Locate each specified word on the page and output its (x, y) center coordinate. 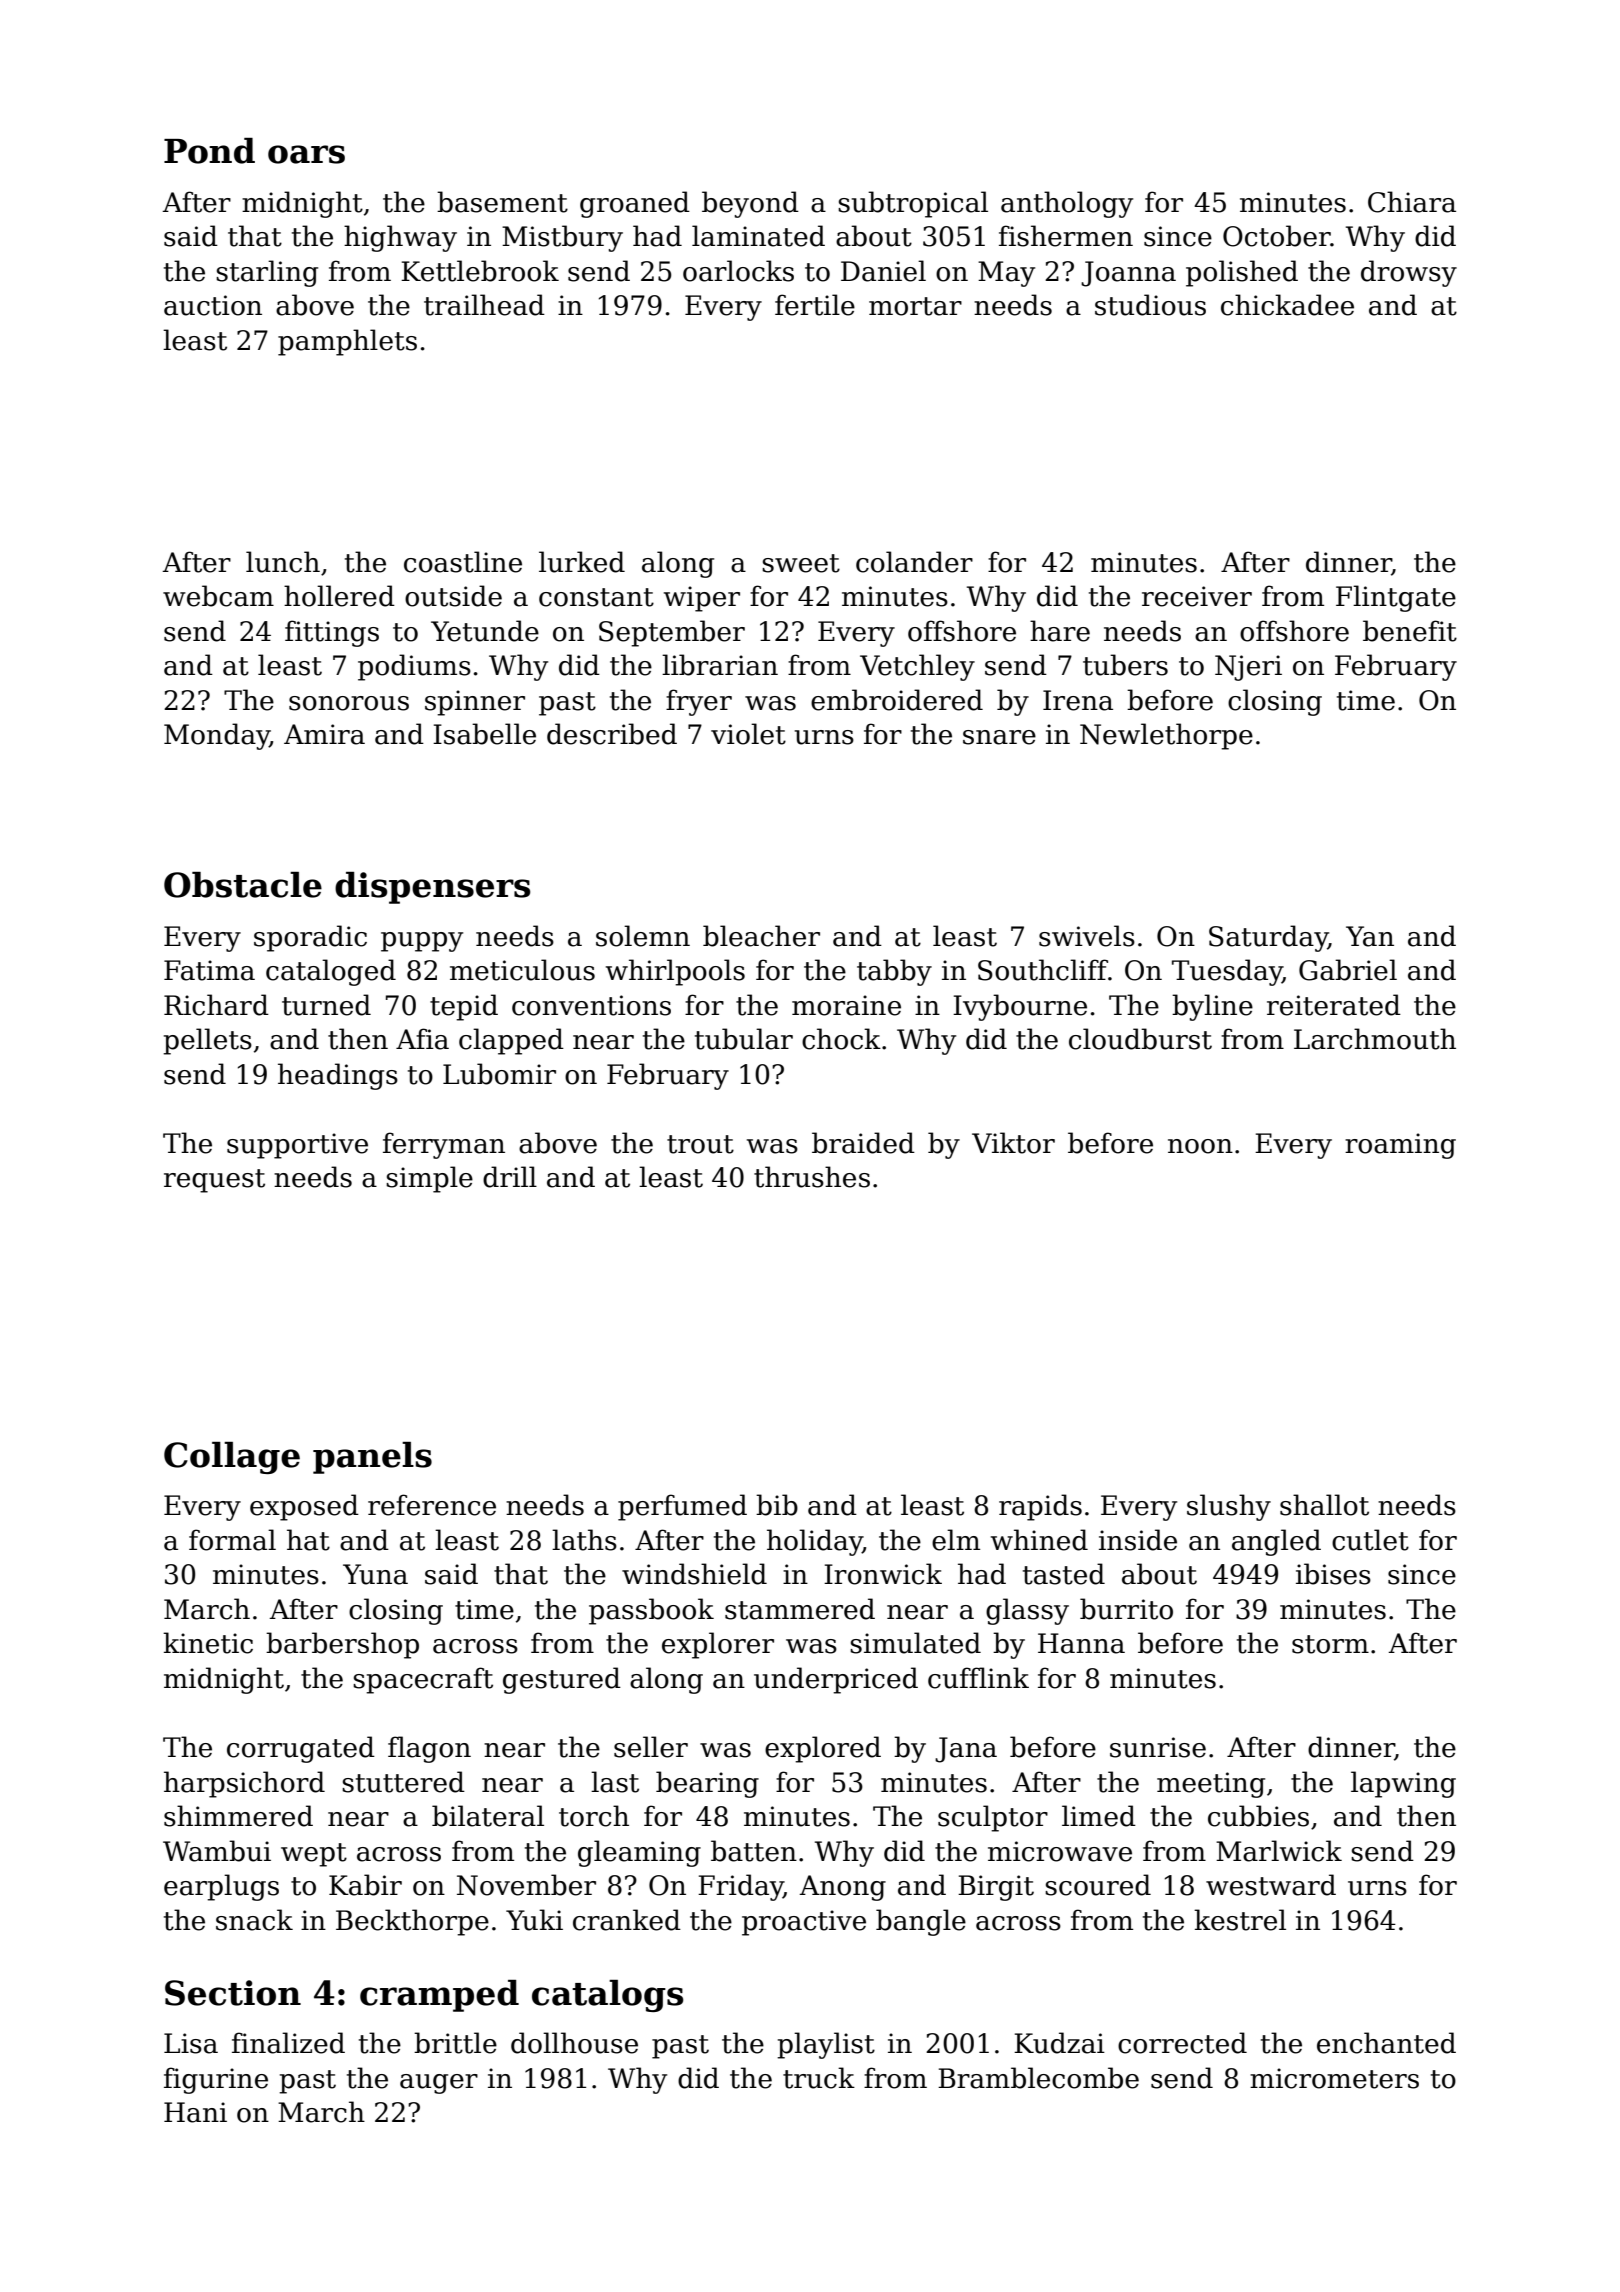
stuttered (403, 1782)
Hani (195, 2112)
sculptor (993, 1818)
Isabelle (484, 734)
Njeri (1248, 668)
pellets (207, 1041)
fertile (815, 305)
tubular (744, 1039)
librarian (720, 665)
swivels (1087, 936)
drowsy (1409, 273)
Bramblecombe (1038, 2078)
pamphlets (347, 342)
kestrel (1240, 1920)
